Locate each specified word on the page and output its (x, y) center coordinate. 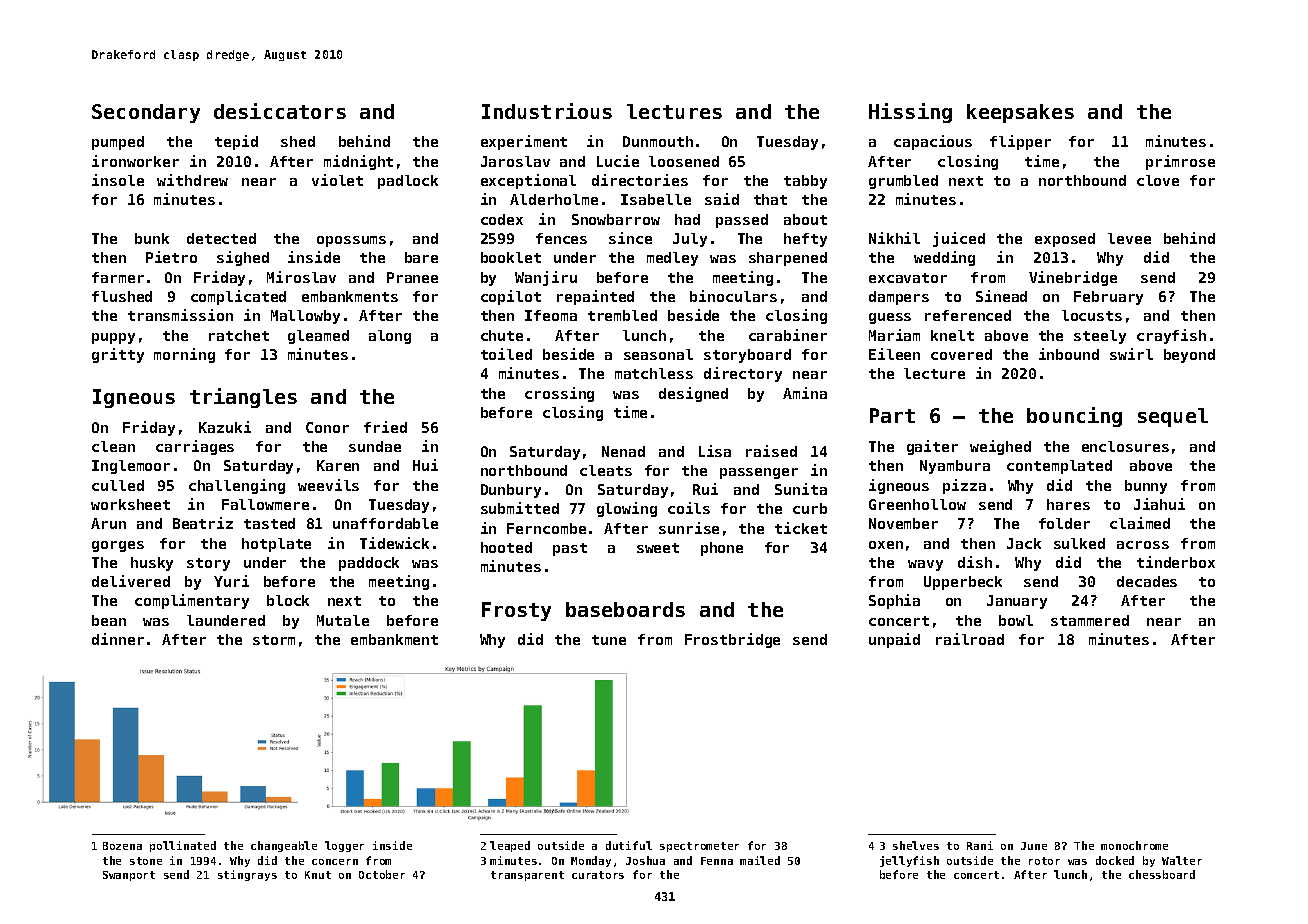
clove (1158, 180)
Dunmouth (658, 141)
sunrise (689, 528)
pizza (964, 486)
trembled (622, 315)
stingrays (247, 875)
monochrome (1134, 845)
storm (274, 640)
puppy (113, 338)
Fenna (717, 861)
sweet (658, 548)
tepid (236, 142)
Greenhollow (917, 504)
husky (152, 564)
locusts (1092, 315)
